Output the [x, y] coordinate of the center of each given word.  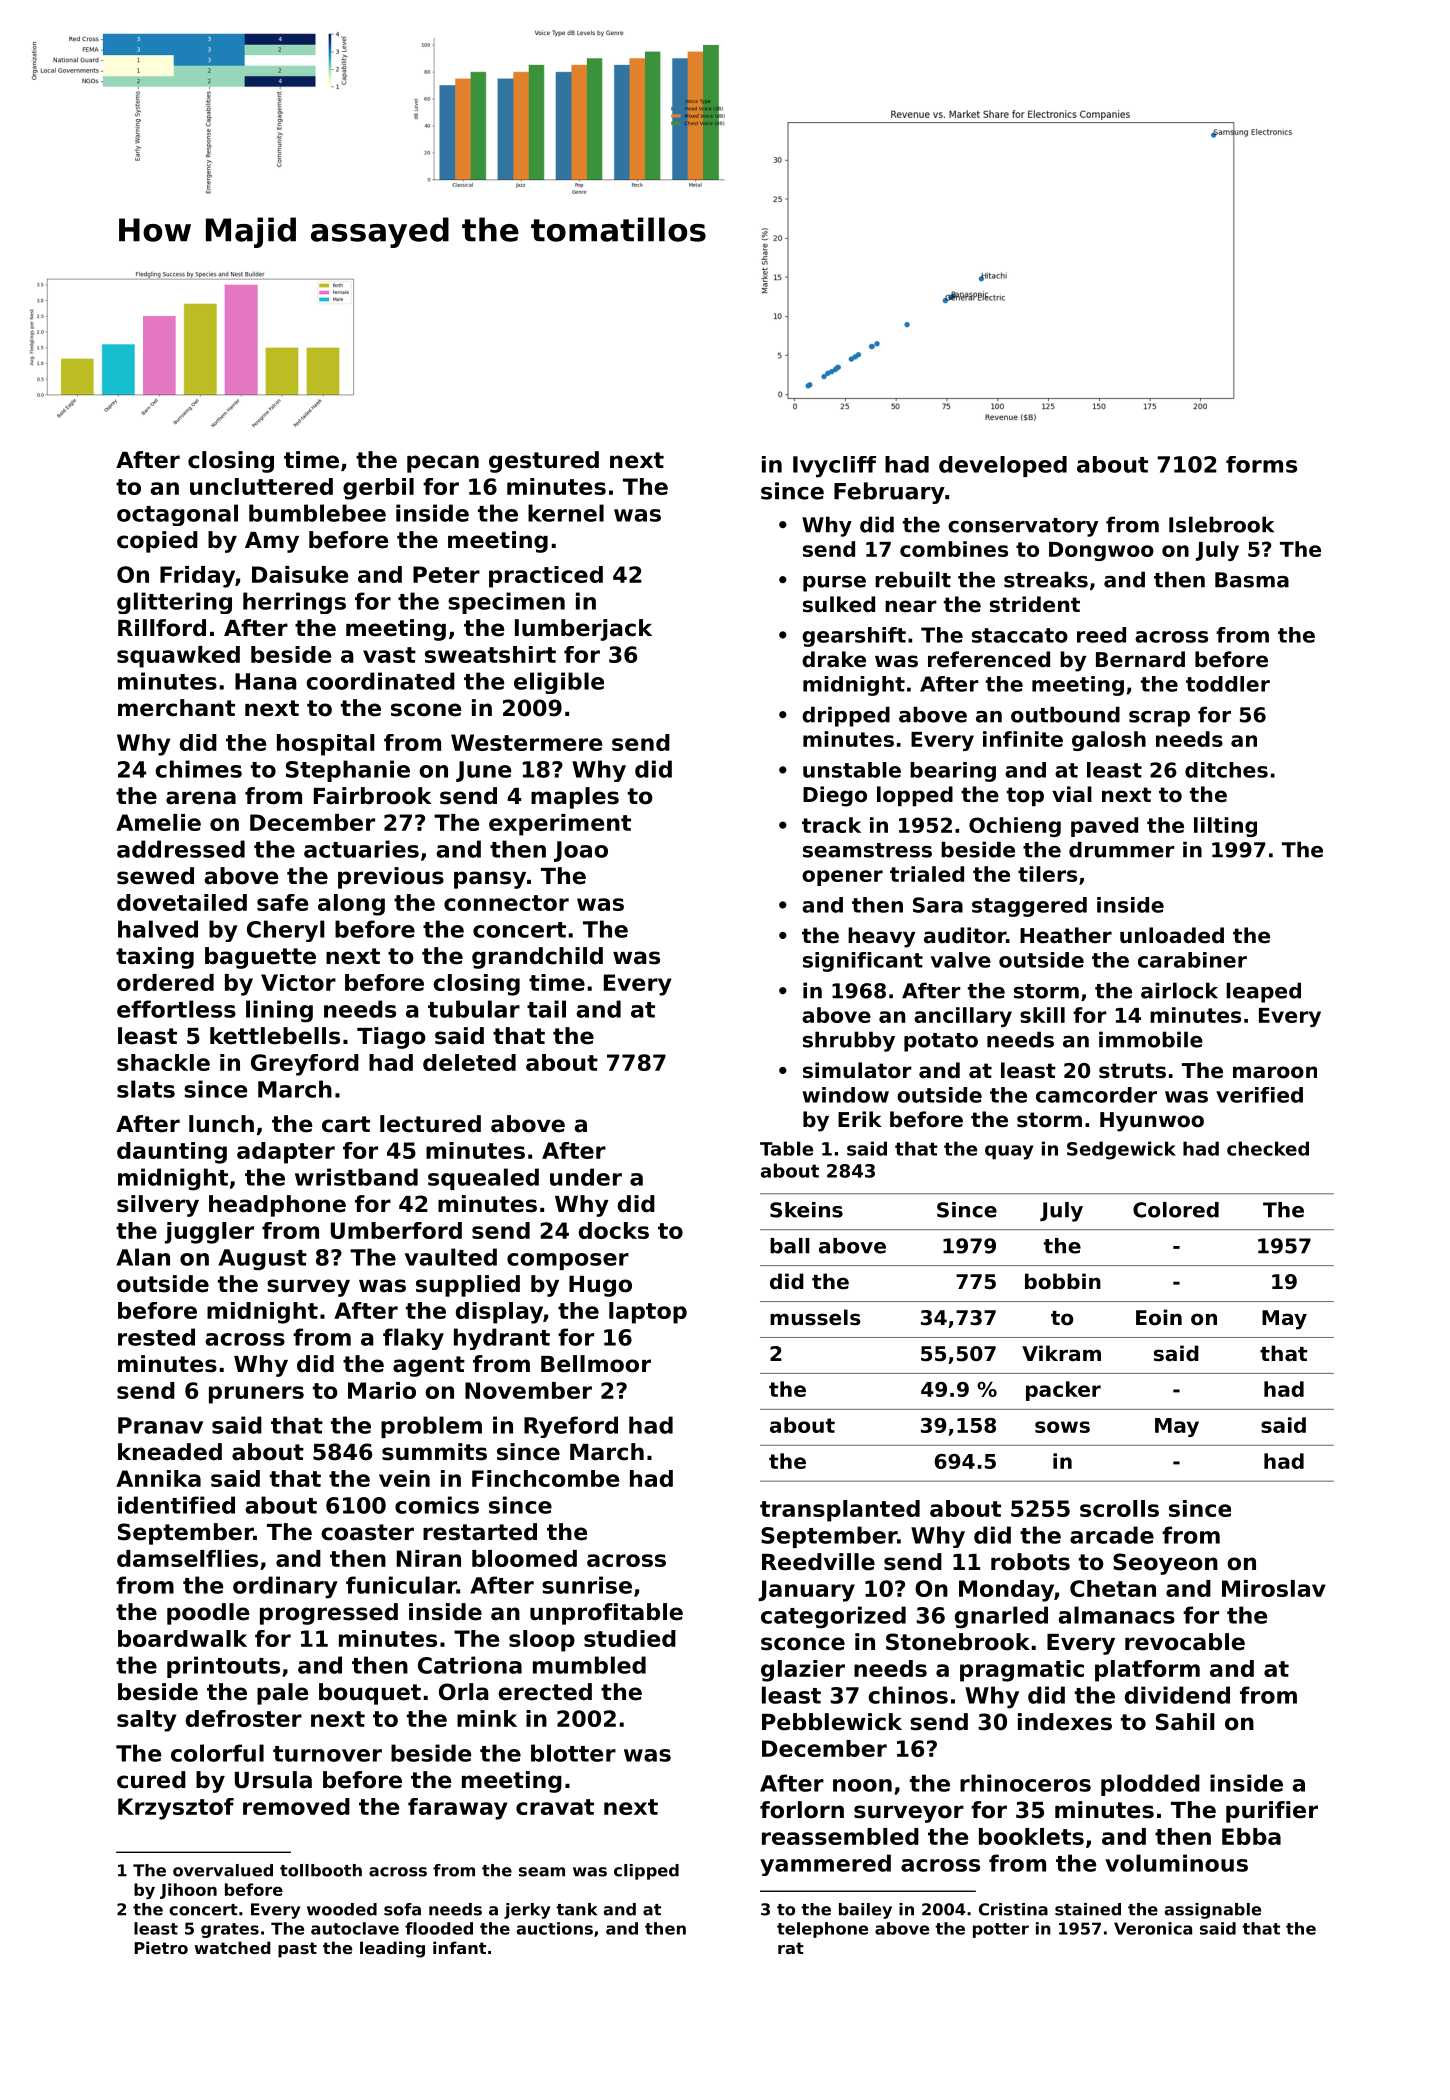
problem [431, 1427]
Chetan [1113, 1588]
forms [1261, 464]
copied [157, 542]
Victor [298, 982]
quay [1009, 1152]
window [845, 1095]
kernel [566, 513]
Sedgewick [1121, 1150]
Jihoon [188, 1891]
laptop [648, 1313]
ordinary [285, 1587]
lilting [1225, 827]
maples [575, 798]
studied [630, 1638]
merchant [176, 708]
